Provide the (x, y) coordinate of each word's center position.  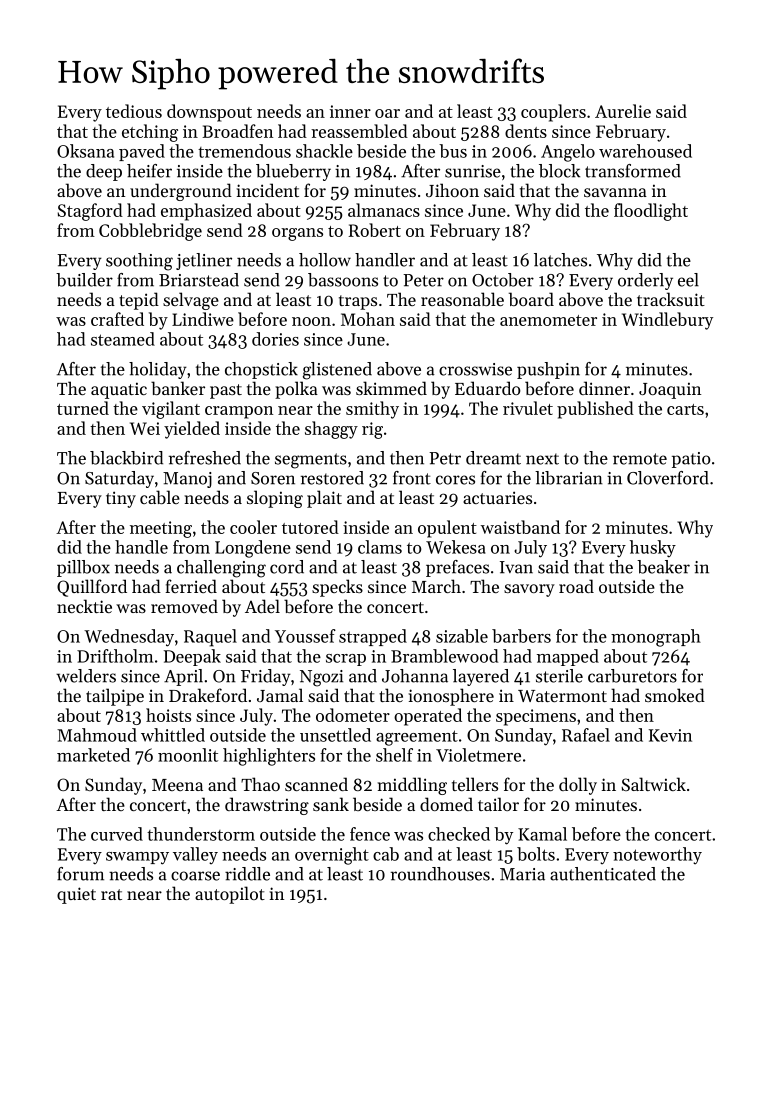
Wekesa (456, 547)
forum (80, 874)
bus (453, 151)
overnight (332, 856)
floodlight (651, 212)
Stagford (90, 212)
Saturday (119, 479)
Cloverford (668, 478)
